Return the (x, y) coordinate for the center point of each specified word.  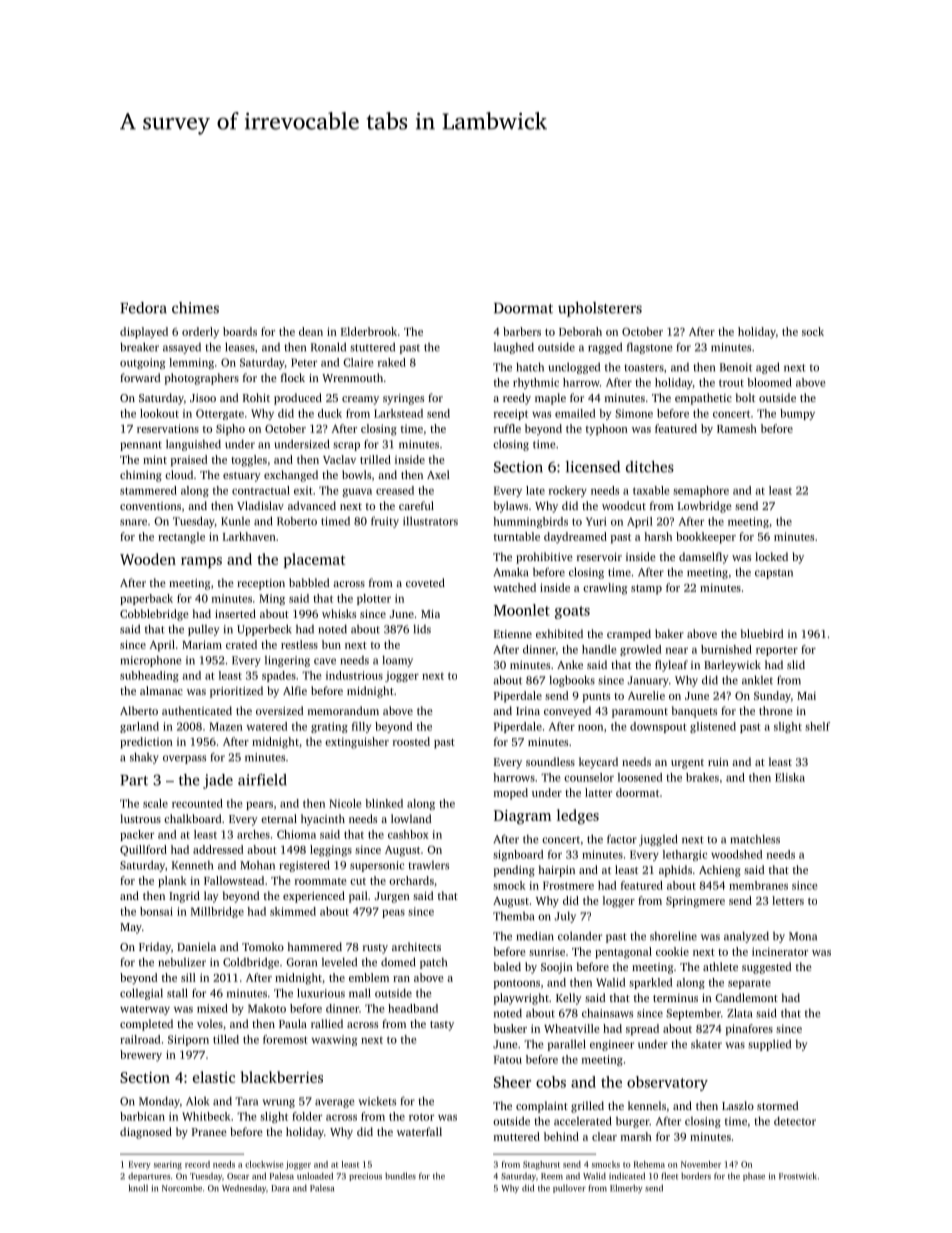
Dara (280, 1188)
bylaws (511, 507)
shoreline (673, 936)
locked (771, 556)
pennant (141, 446)
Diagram (522, 817)
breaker (139, 347)
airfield (262, 780)
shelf (817, 726)
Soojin (557, 968)
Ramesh (737, 428)
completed (146, 1025)
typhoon (607, 430)
